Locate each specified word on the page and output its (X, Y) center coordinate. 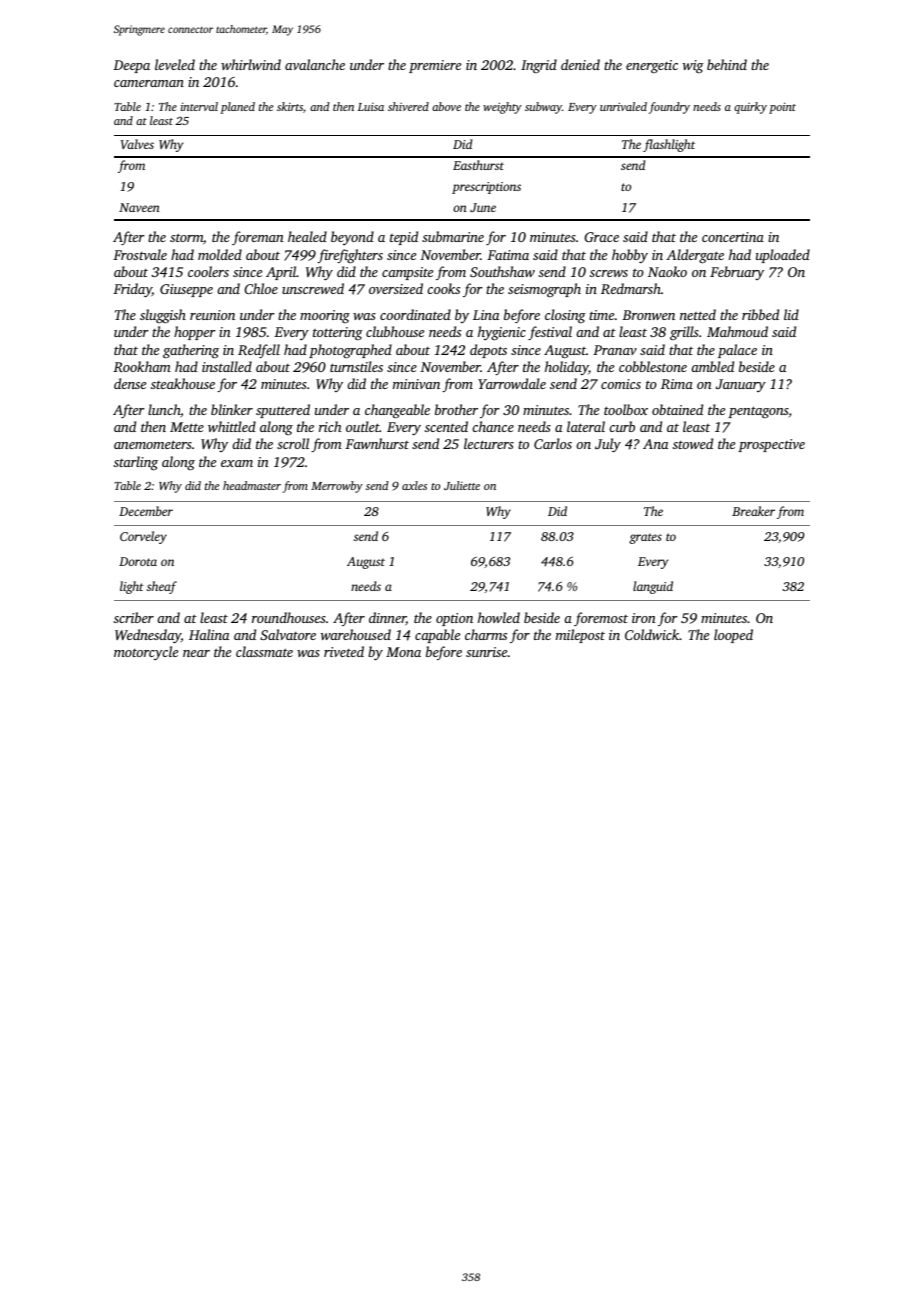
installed (227, 366)
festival (550, 333)
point (782, 108)
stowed (693, 443)
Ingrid (539, 66)
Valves (137, 144)
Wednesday (148, 636)
